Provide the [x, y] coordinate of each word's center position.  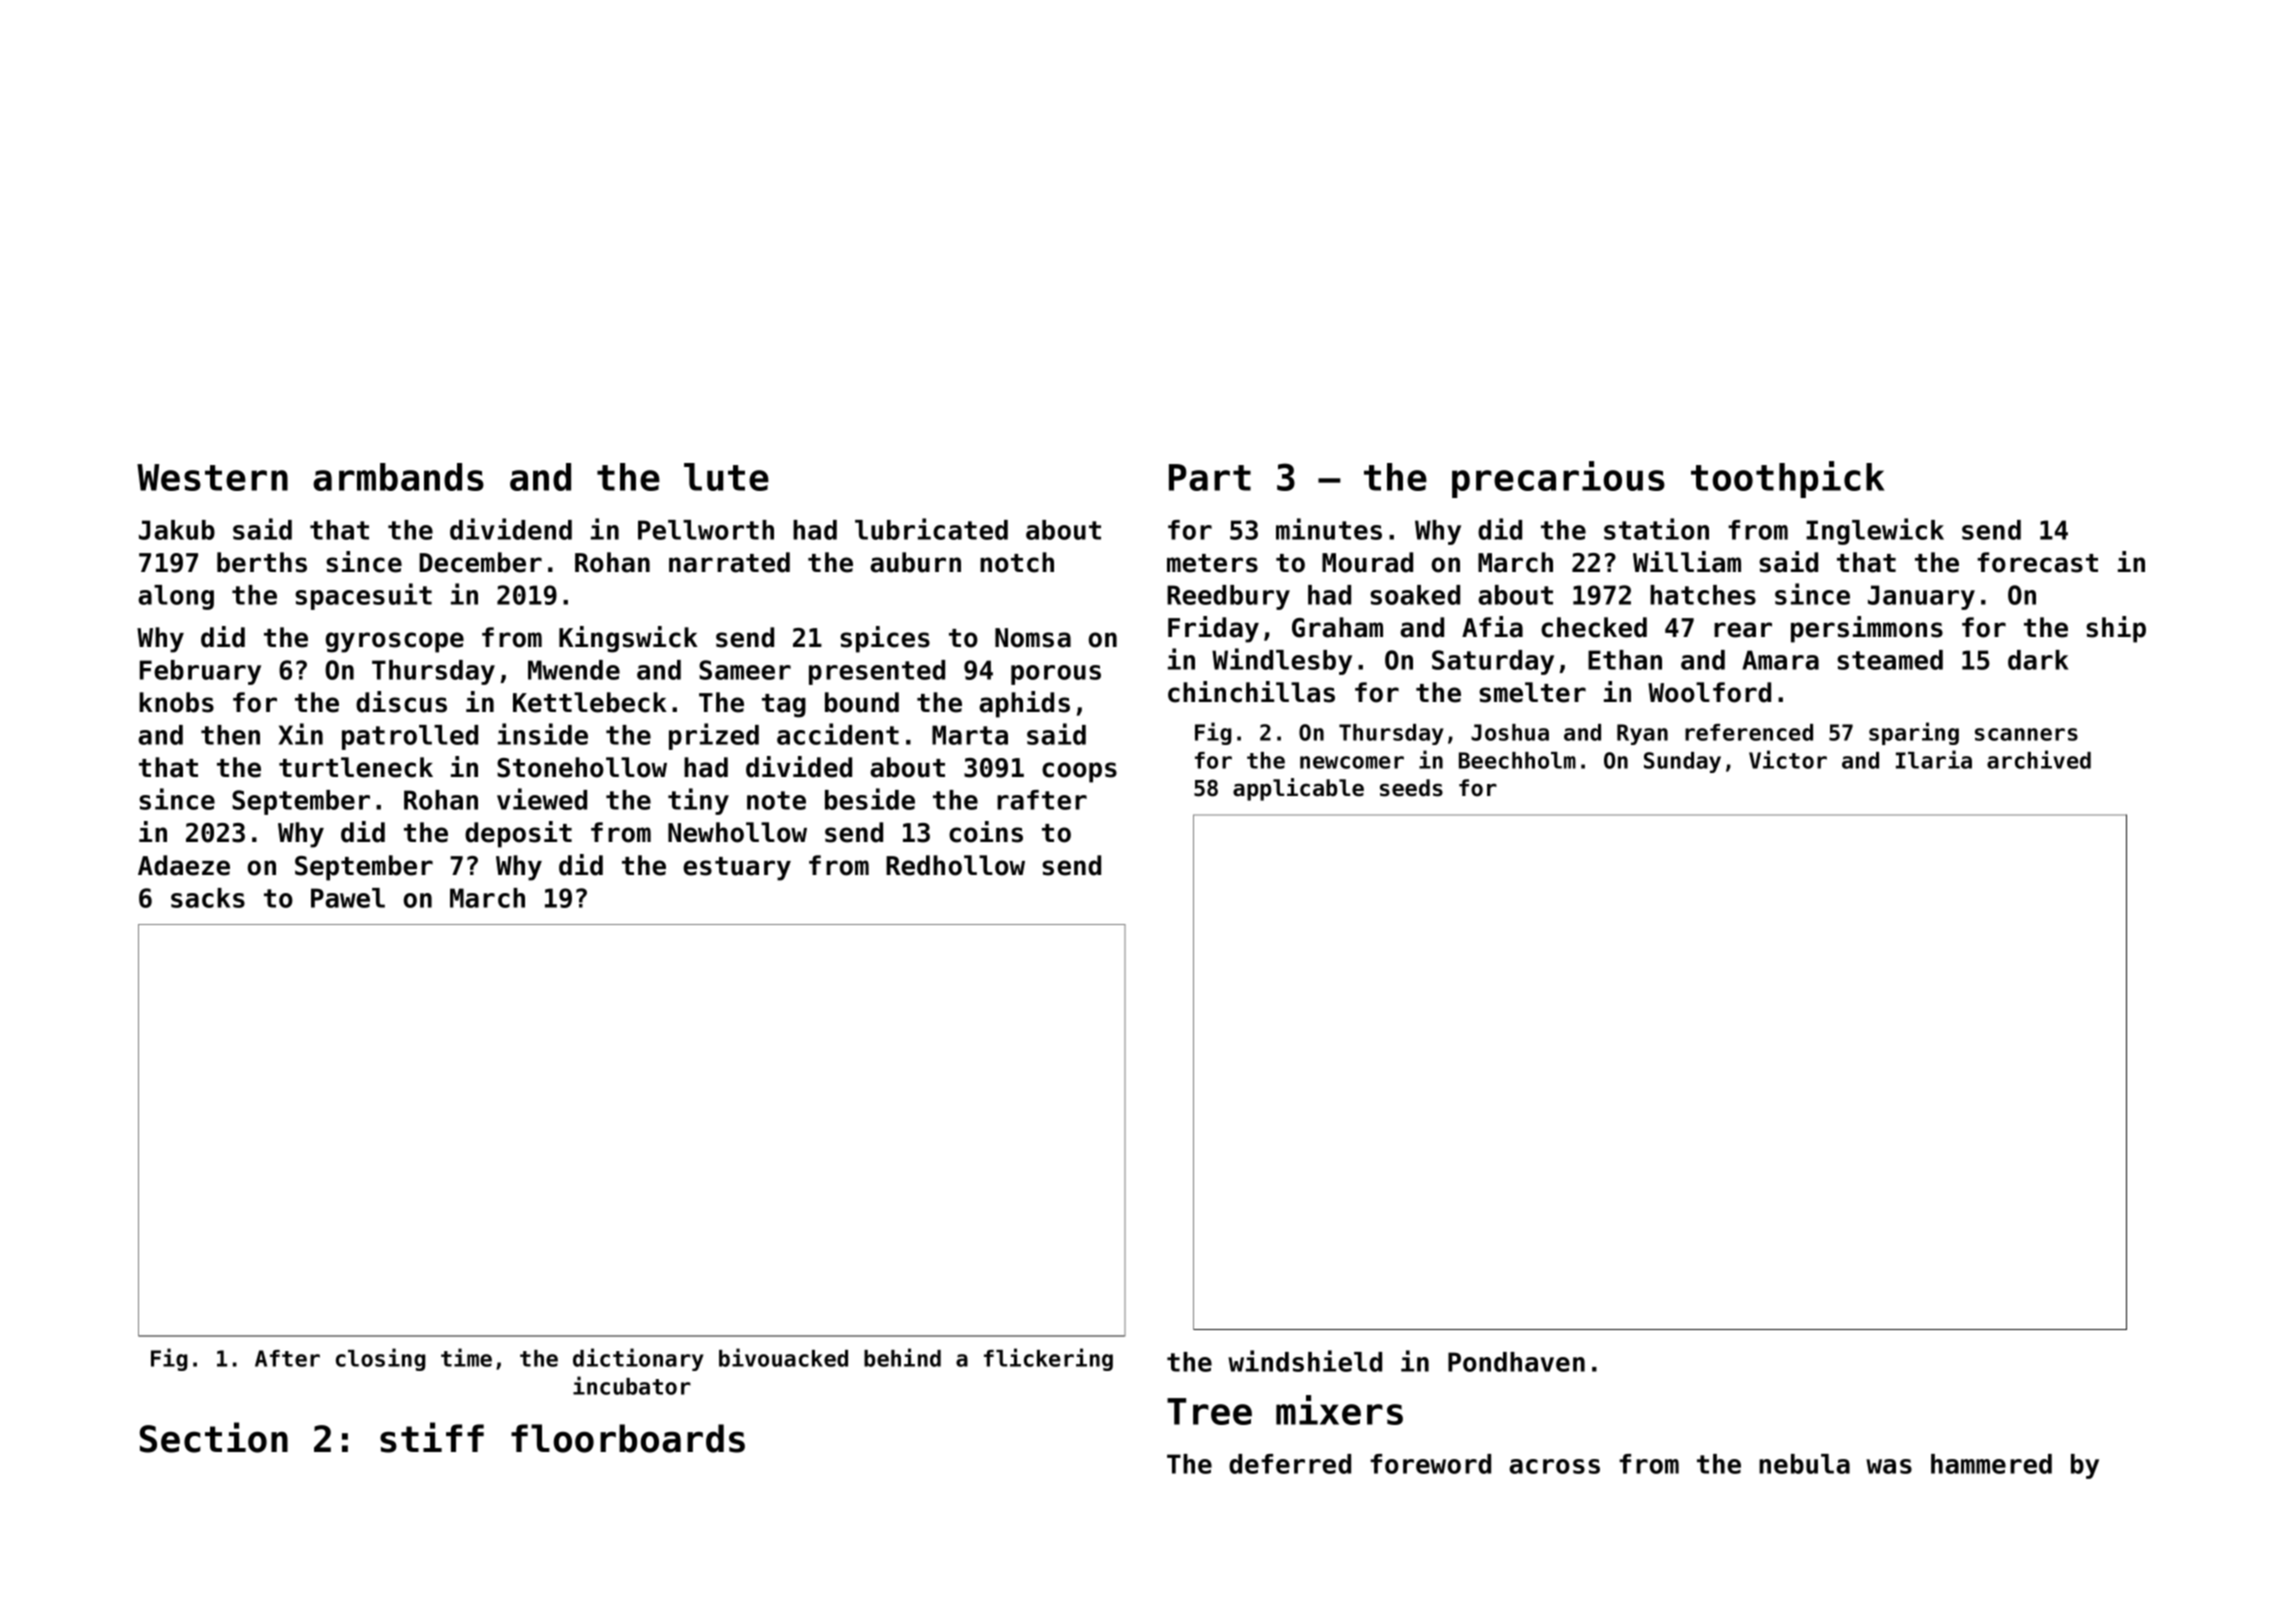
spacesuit [363, 596]
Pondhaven [1516, 1362]
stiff [432, 1437]
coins [986, 832]
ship [2116, 629]
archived [2039, 759]
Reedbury [1228, 597]
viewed [542, 799]
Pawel [348, 898]
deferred [1290, 1464]
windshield [1305, 1361]
